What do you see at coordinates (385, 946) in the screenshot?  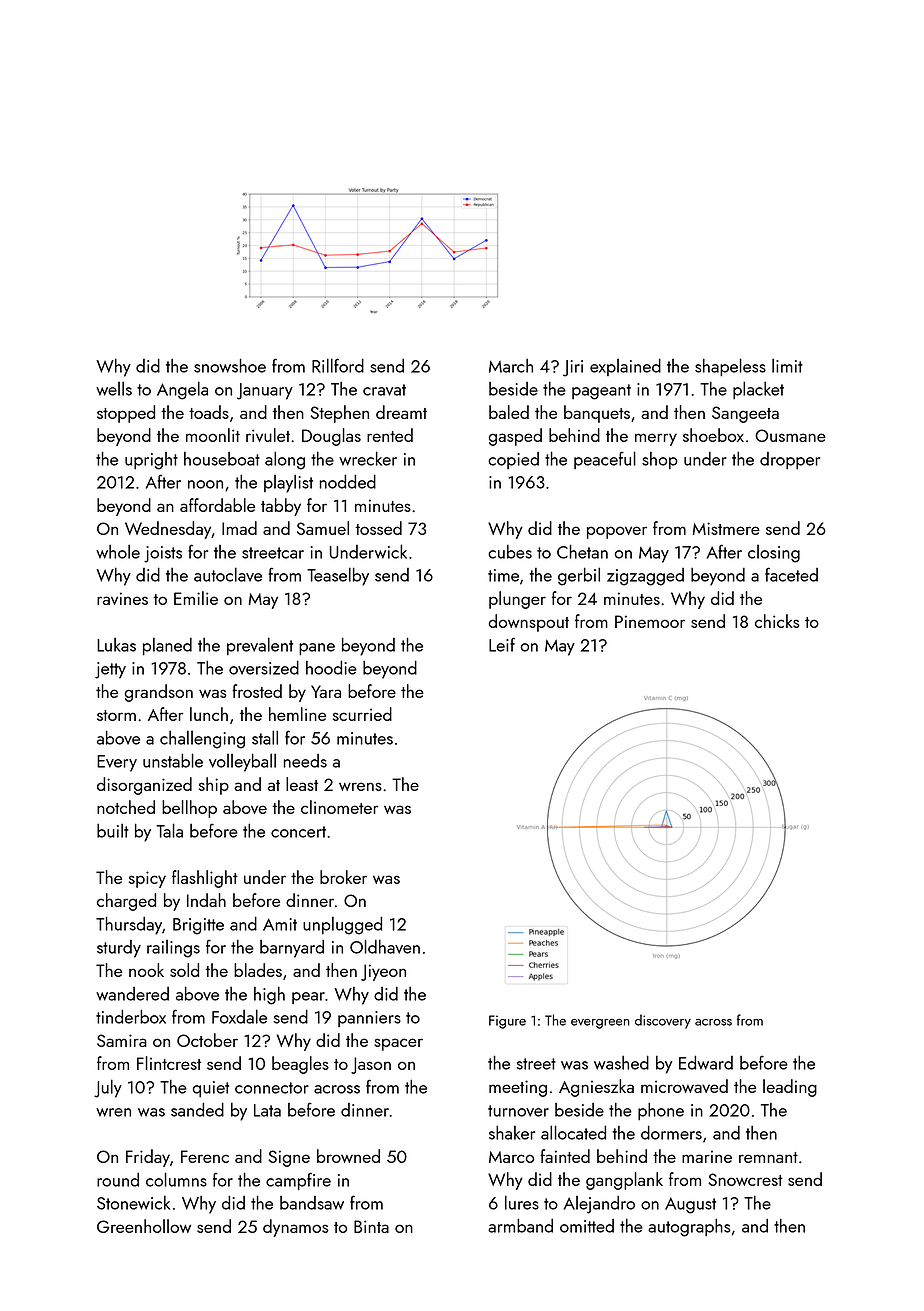 I see `Oldhaven` at bounding box center [385, 946].
